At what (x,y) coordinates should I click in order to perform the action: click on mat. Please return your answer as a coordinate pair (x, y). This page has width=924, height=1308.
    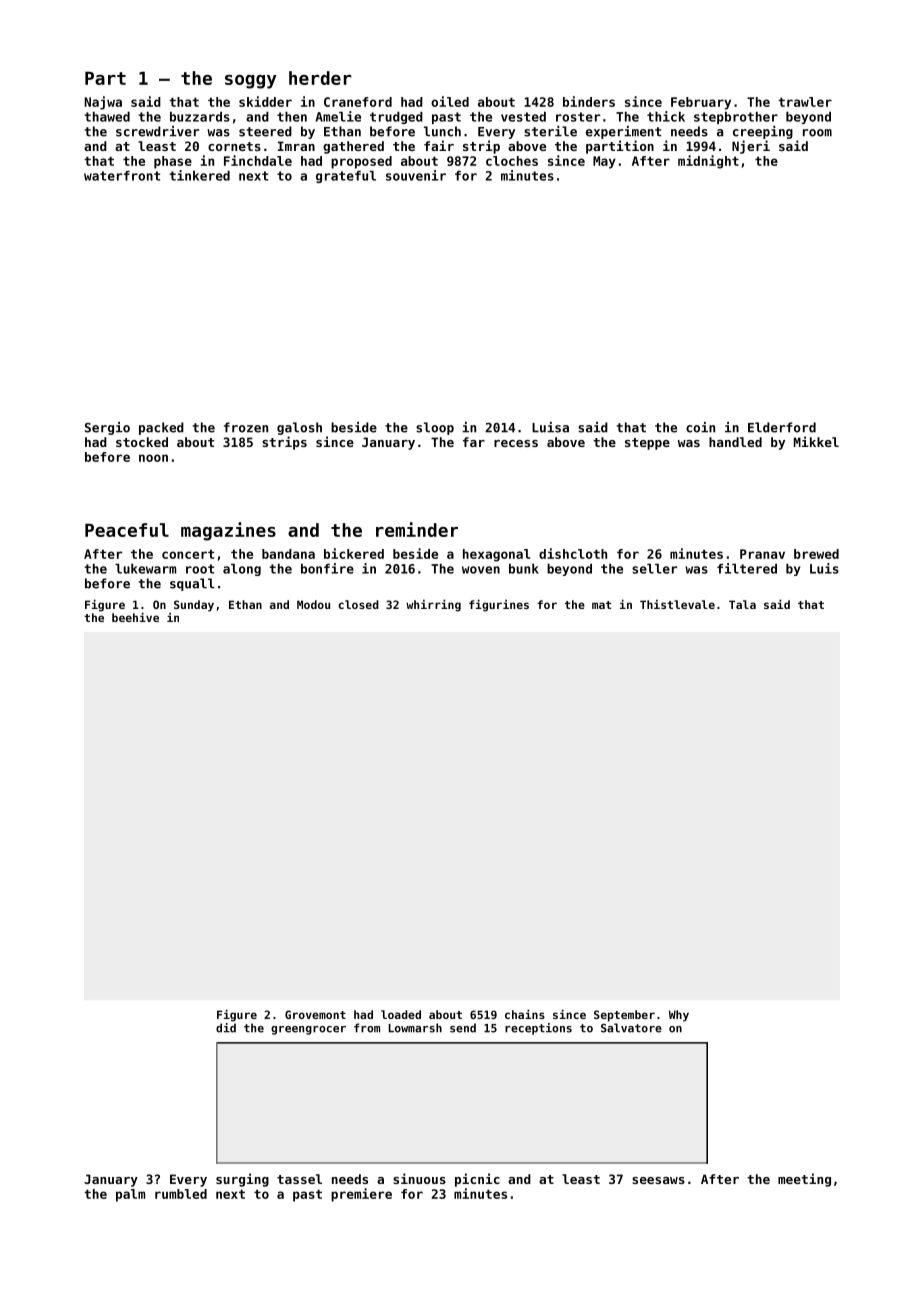
    Looking at the image, I should click on (601, 605).
